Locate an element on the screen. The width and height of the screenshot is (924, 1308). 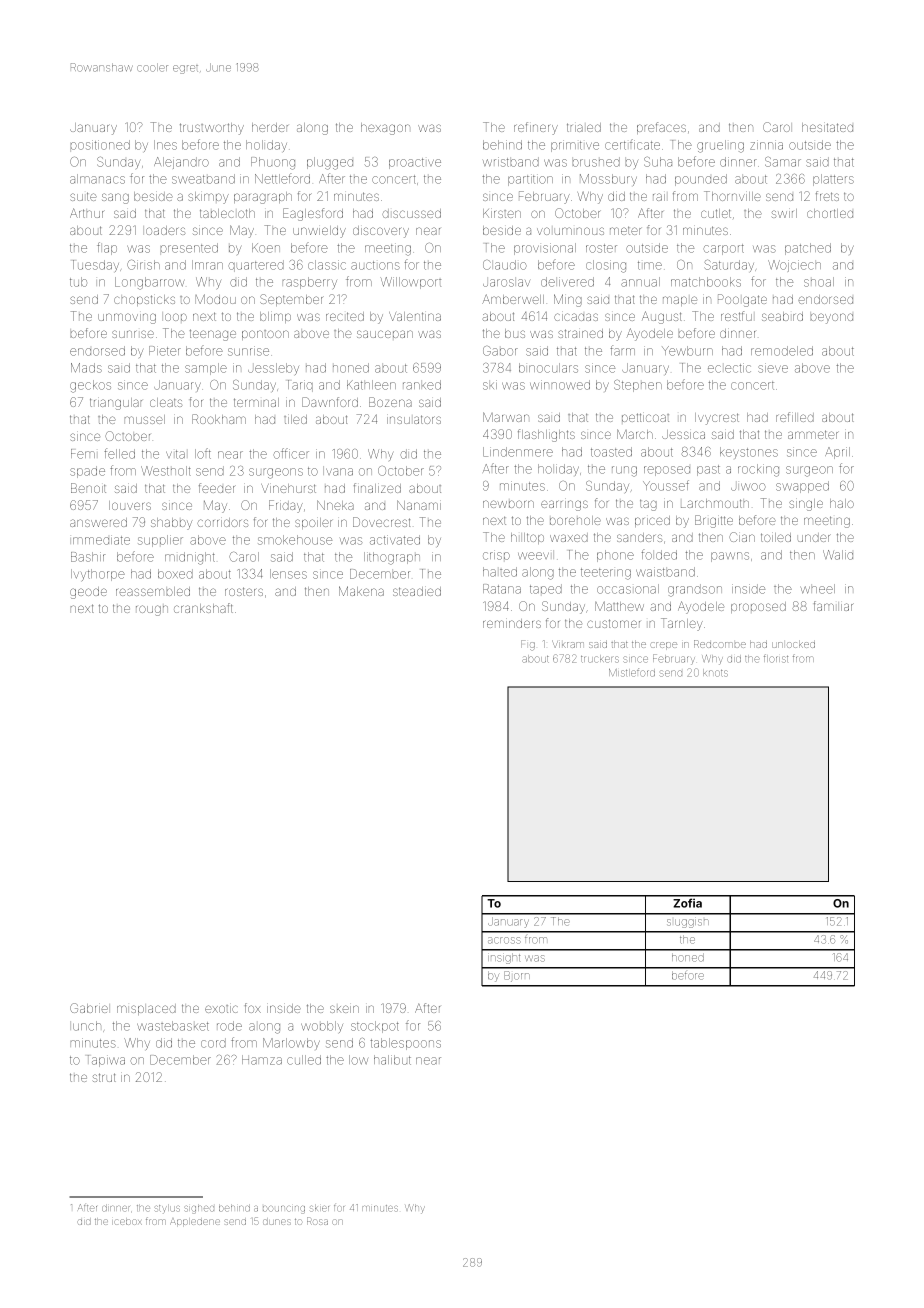
Saturday is located at coordinates (729, 266).
